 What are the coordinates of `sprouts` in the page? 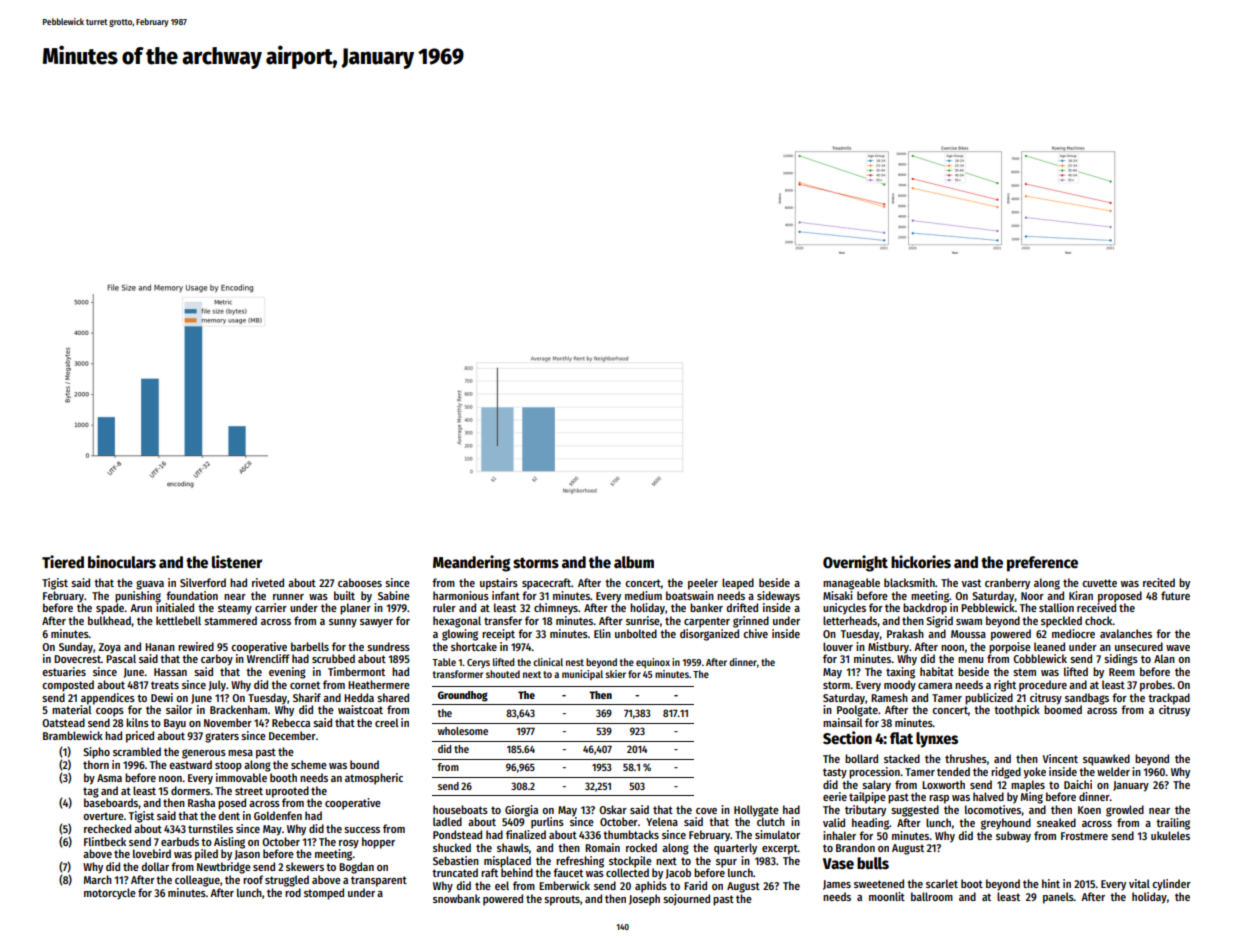 It's located at (562, 900).
